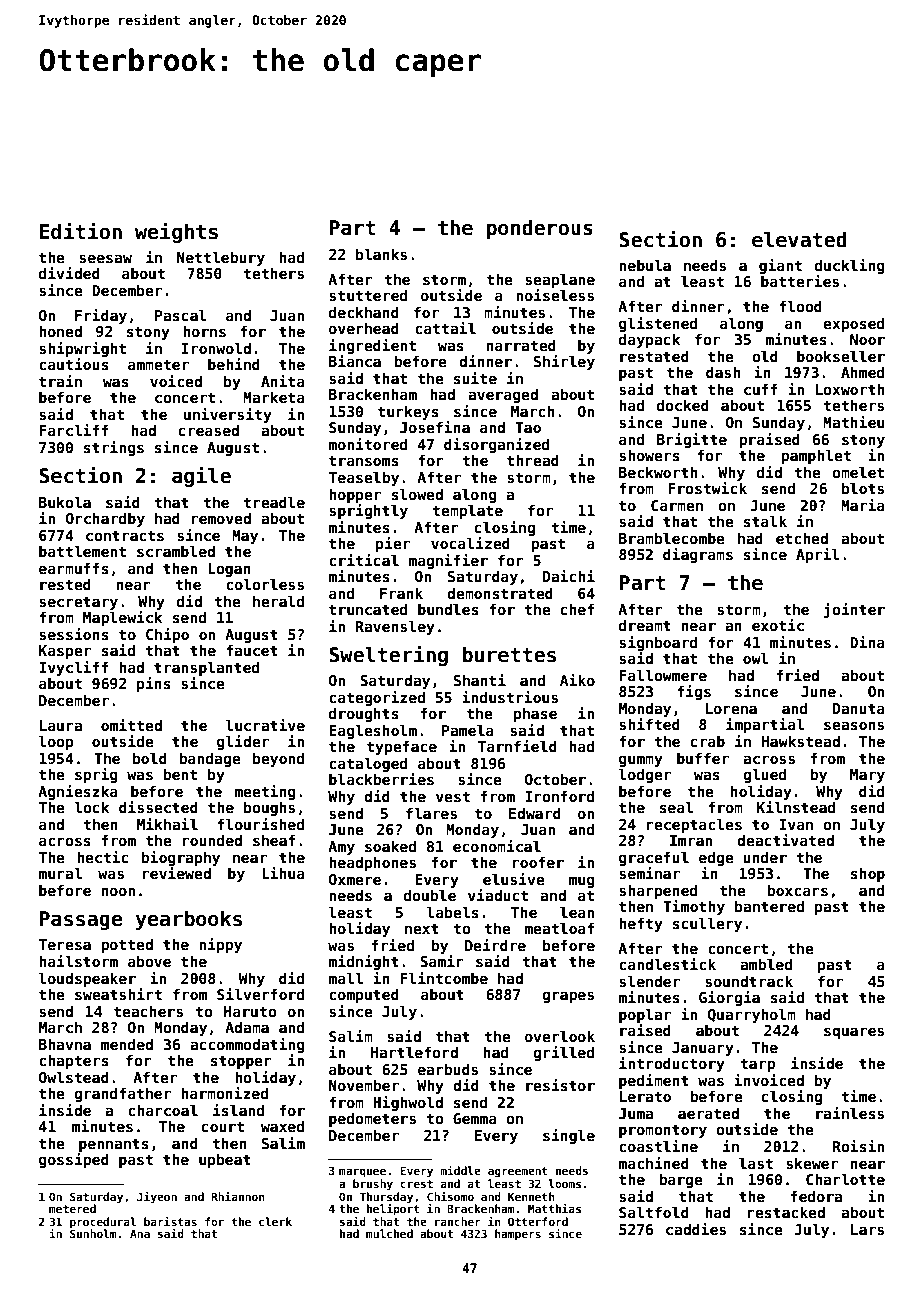 Image resolution: width=924 pixels, height=1308 pixels. I want to click on April, so click(818, 555).
